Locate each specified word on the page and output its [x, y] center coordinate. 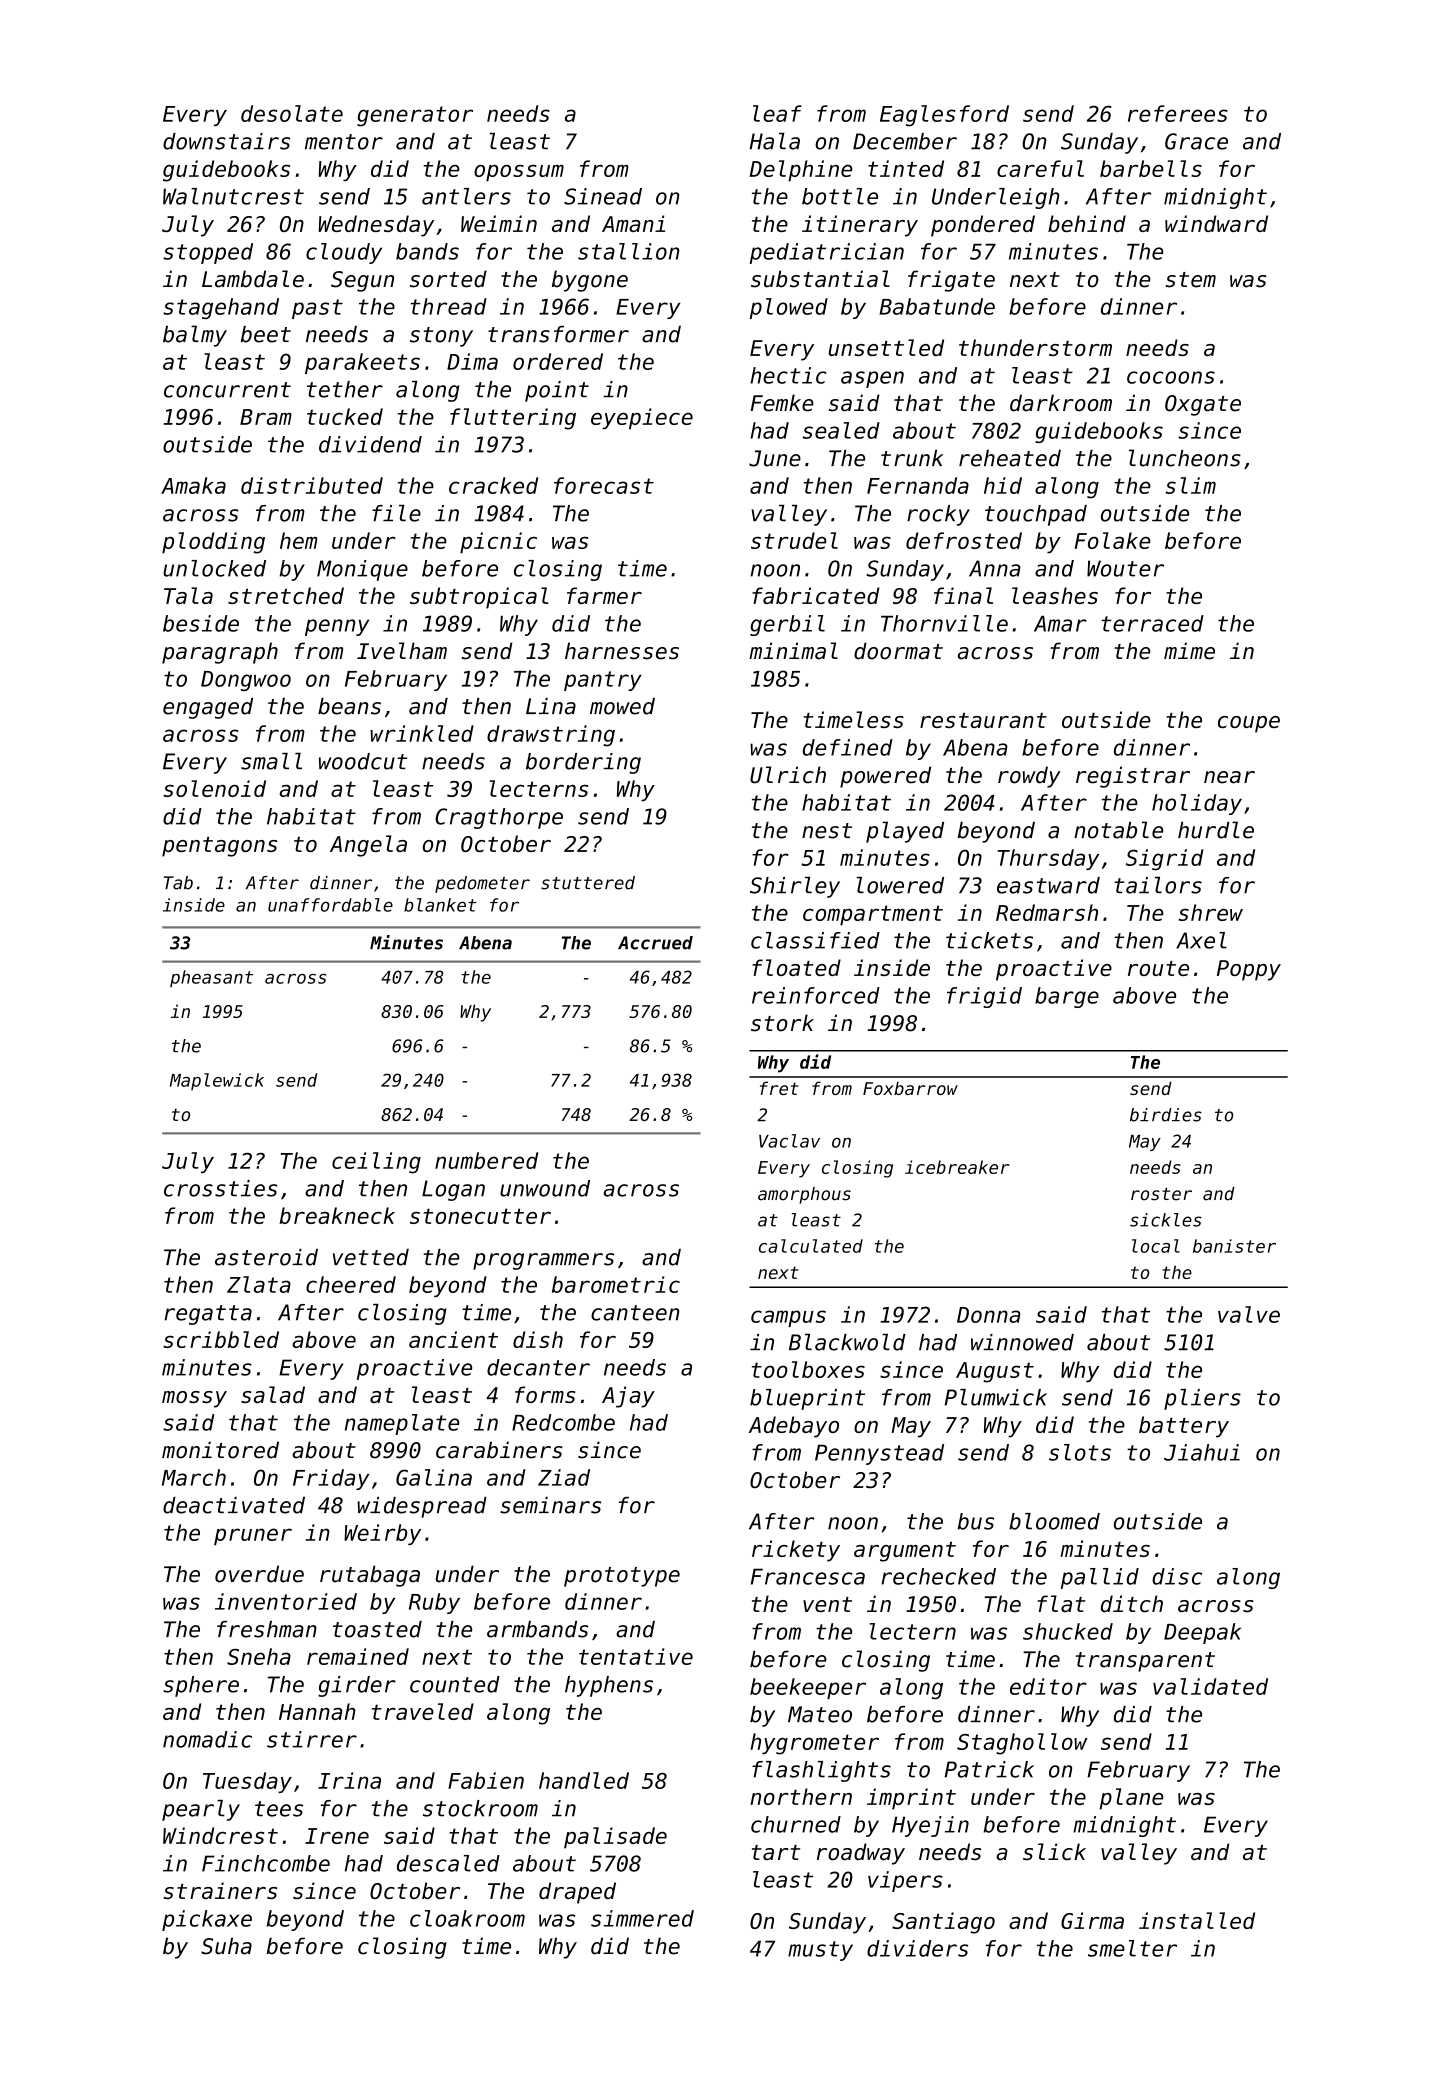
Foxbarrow [910, 1088]
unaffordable [330, 905]
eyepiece [642, 419]
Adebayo [794, 1427]
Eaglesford [944, 116]
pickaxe [207, 1920]
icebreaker [957, 1167]
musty [820, 1951]
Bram [266, 417]
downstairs [226, 141]
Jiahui [1202, 1452]
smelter [1132, 1948]
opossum [519, 173]
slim [1190, 485]
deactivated [234, 1505]
